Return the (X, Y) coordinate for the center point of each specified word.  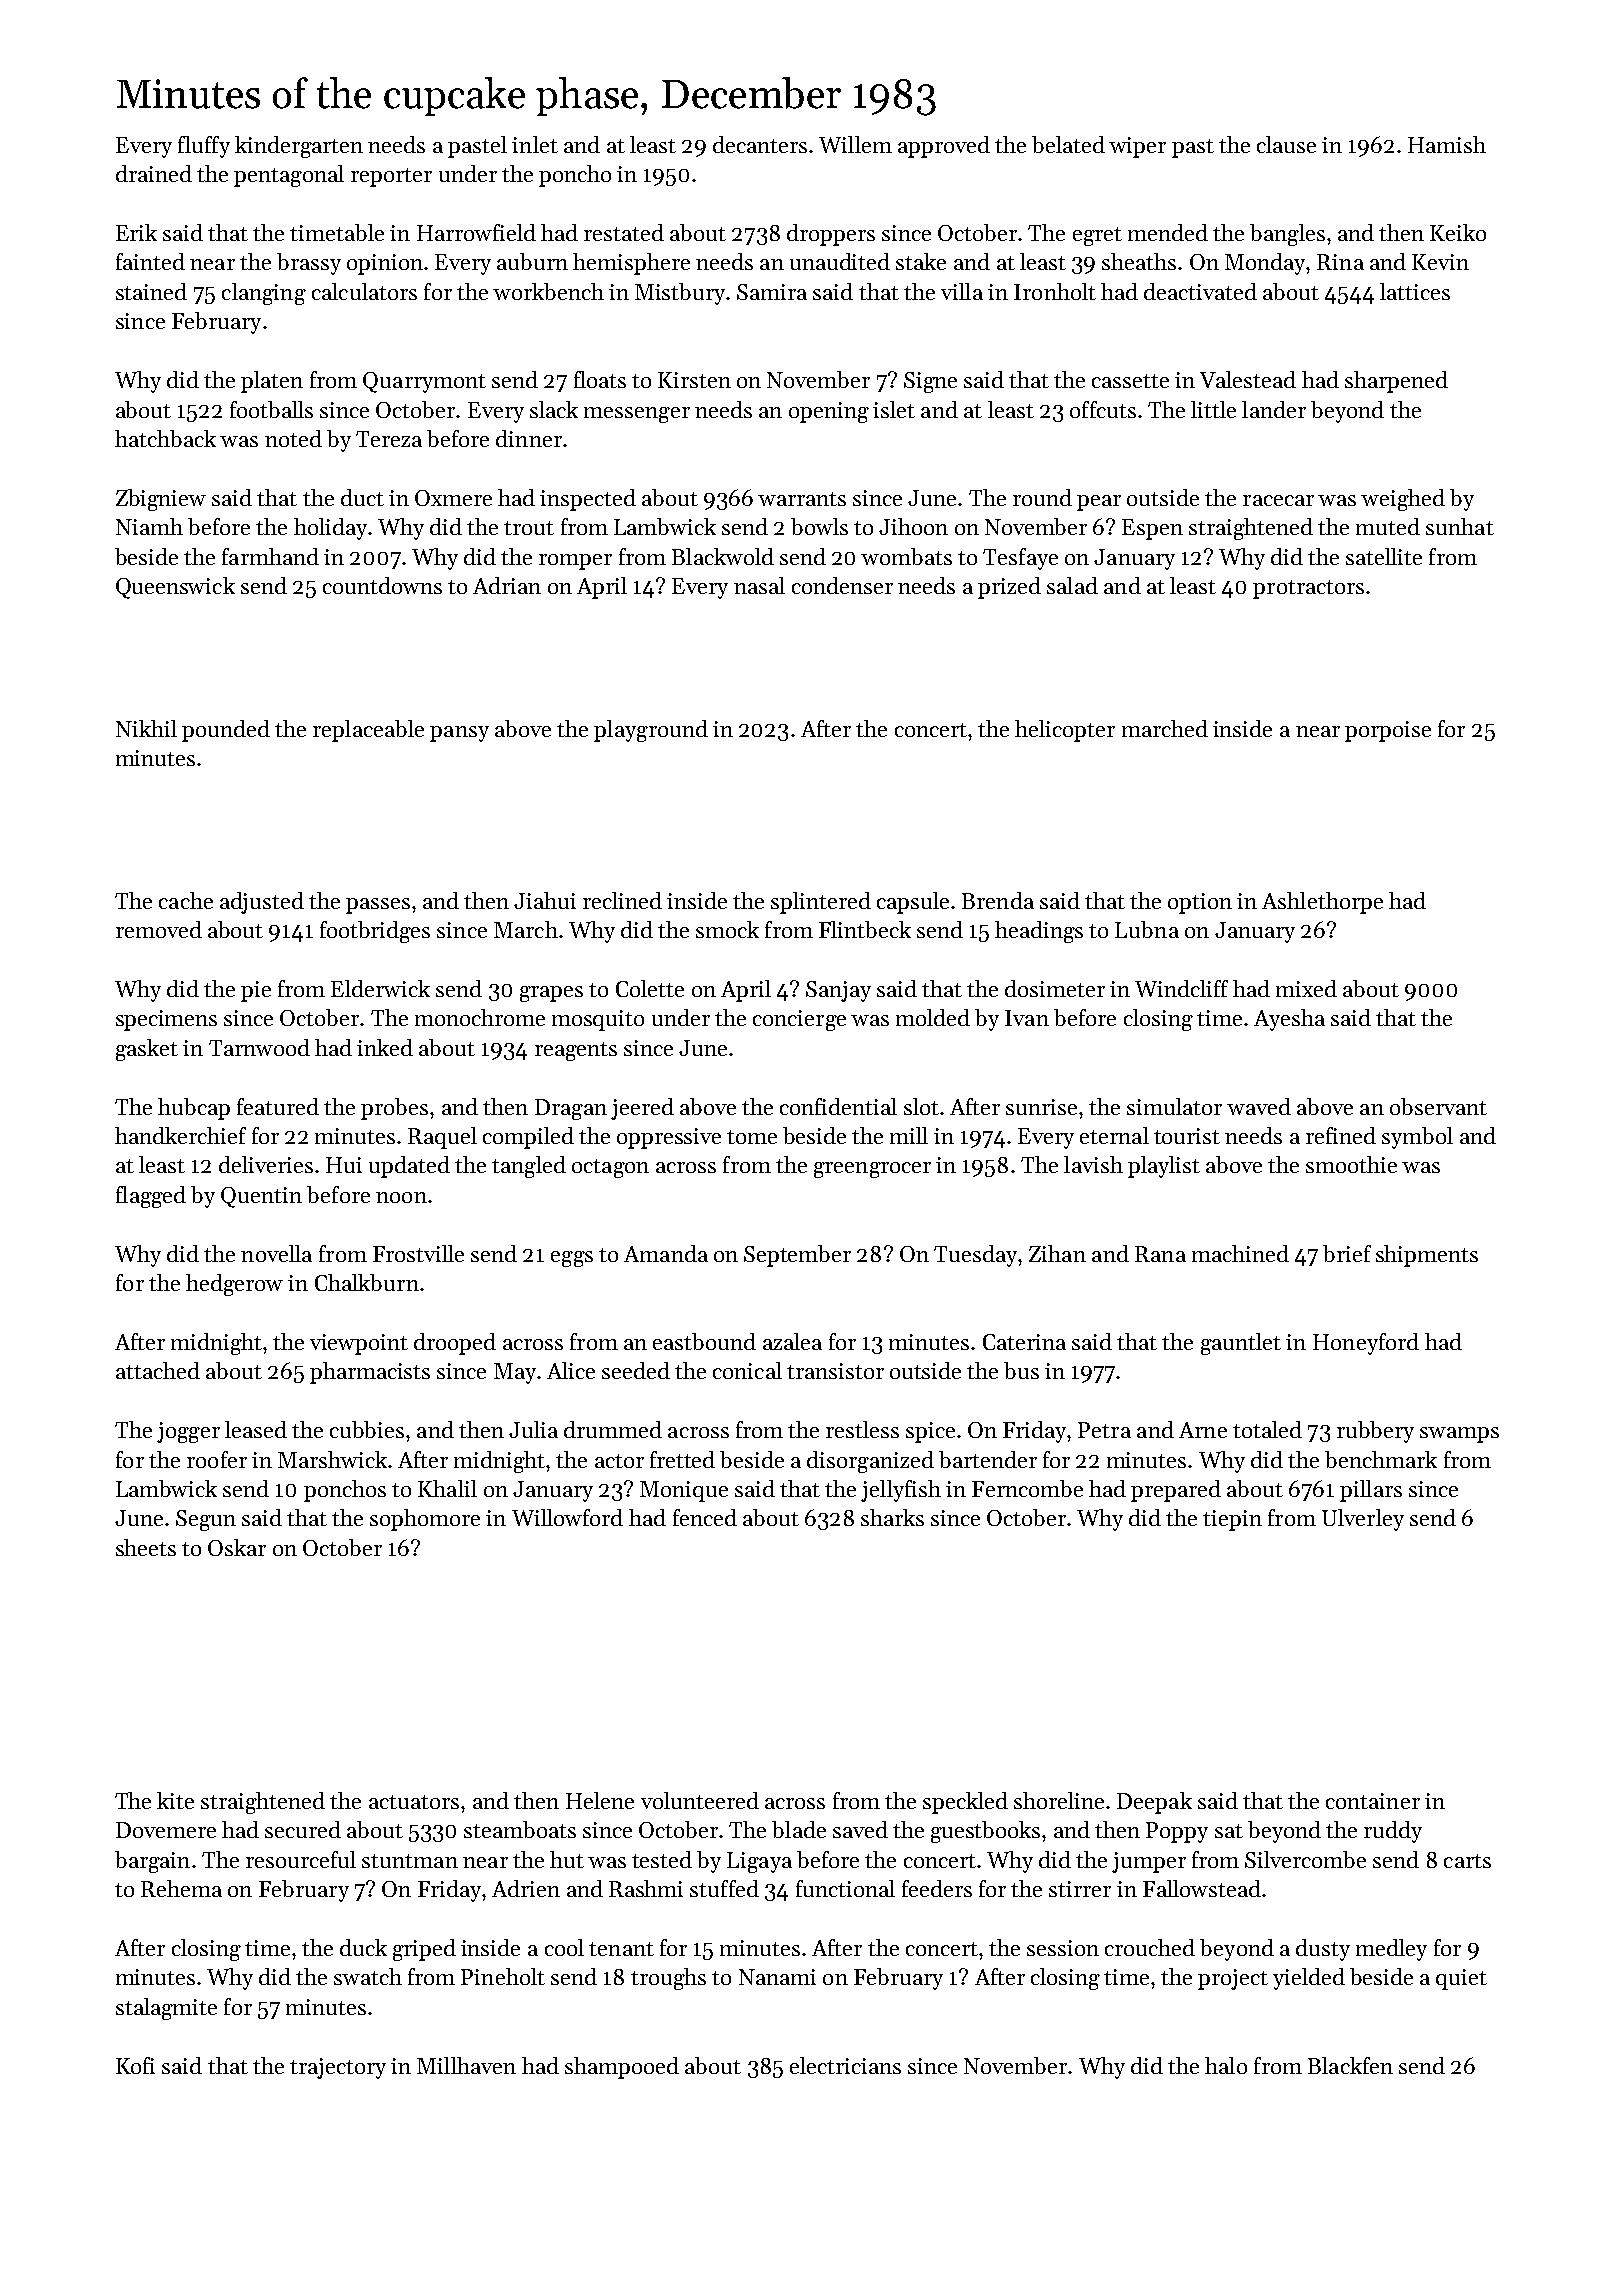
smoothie (1351, 1164)
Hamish (1447, 144)
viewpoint (359, 1344)
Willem (855, 144)
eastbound (704, 1341)
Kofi (135, 2065)
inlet (535, 144)
